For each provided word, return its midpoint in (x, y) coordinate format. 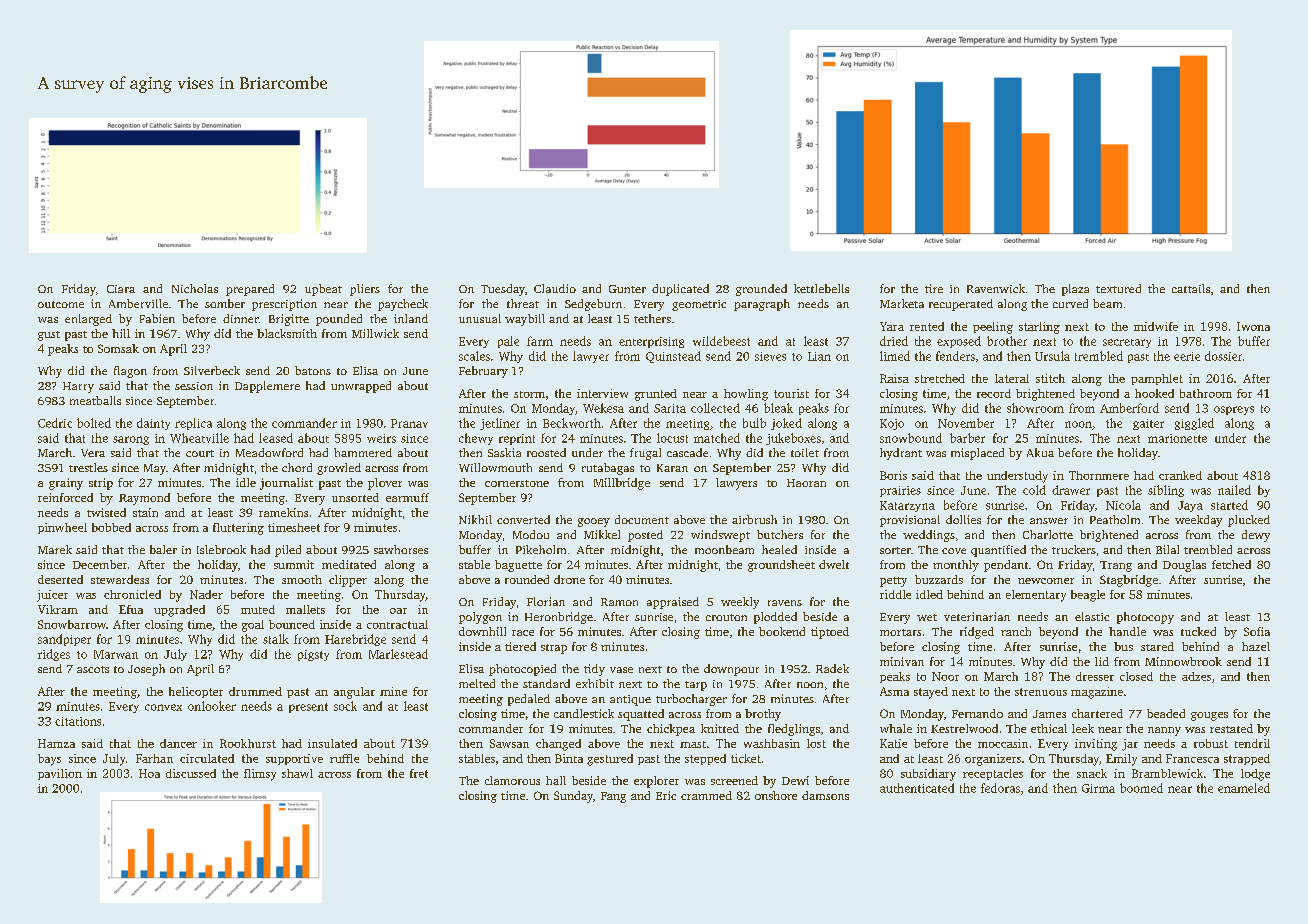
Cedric (55, 423)
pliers (365, 290)
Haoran (806, 483)
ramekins (283, 512)
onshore (776, 795)
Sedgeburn (593, 305)
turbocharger (691, 700)
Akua (1040, 452)
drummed (255, 691)
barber (967, 438)
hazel (1256, 646)
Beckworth (572, 423)
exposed (959, 342)
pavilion (60, 774)
